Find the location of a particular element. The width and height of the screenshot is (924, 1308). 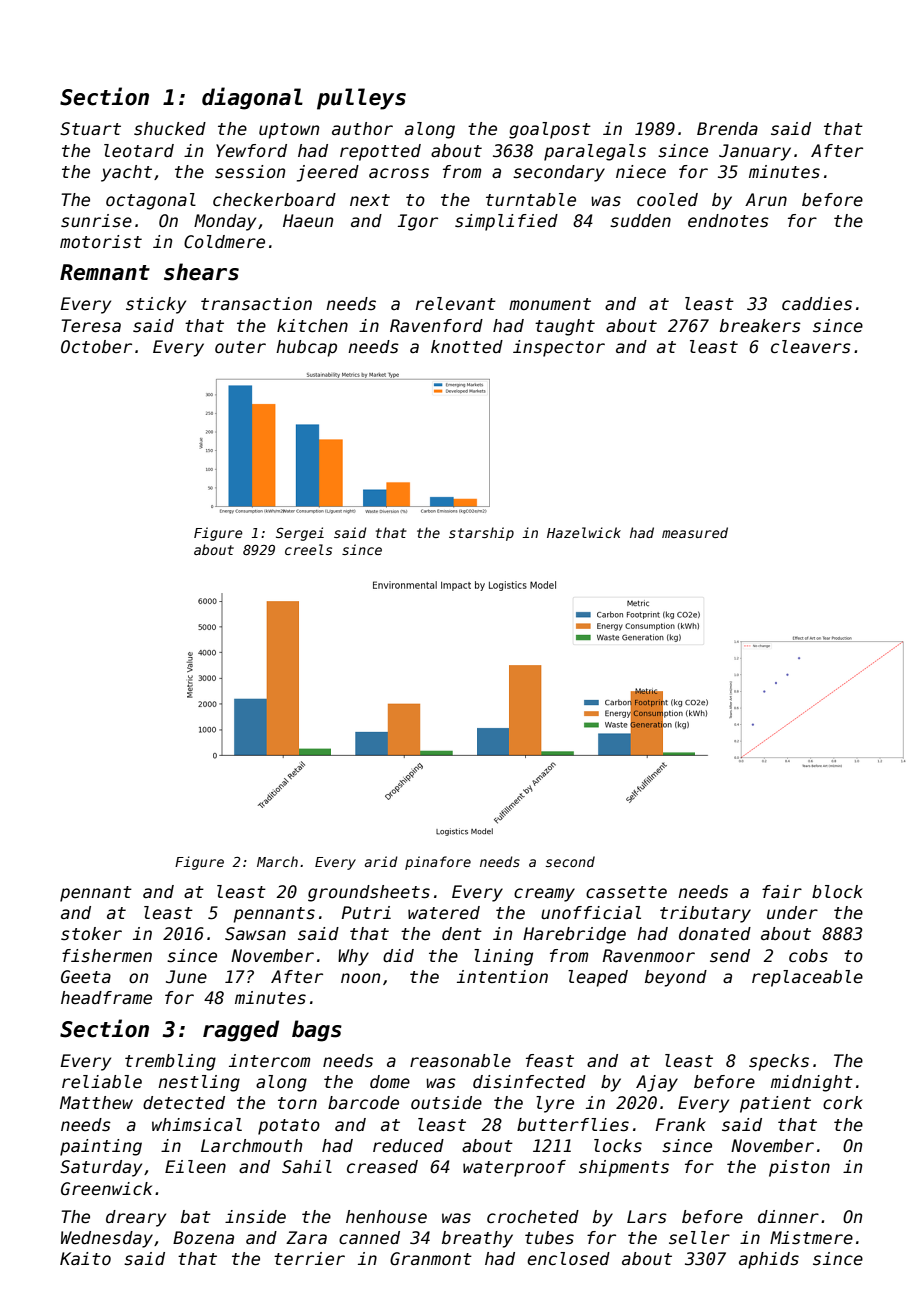

stoker is located at coordinates (91, 934).
